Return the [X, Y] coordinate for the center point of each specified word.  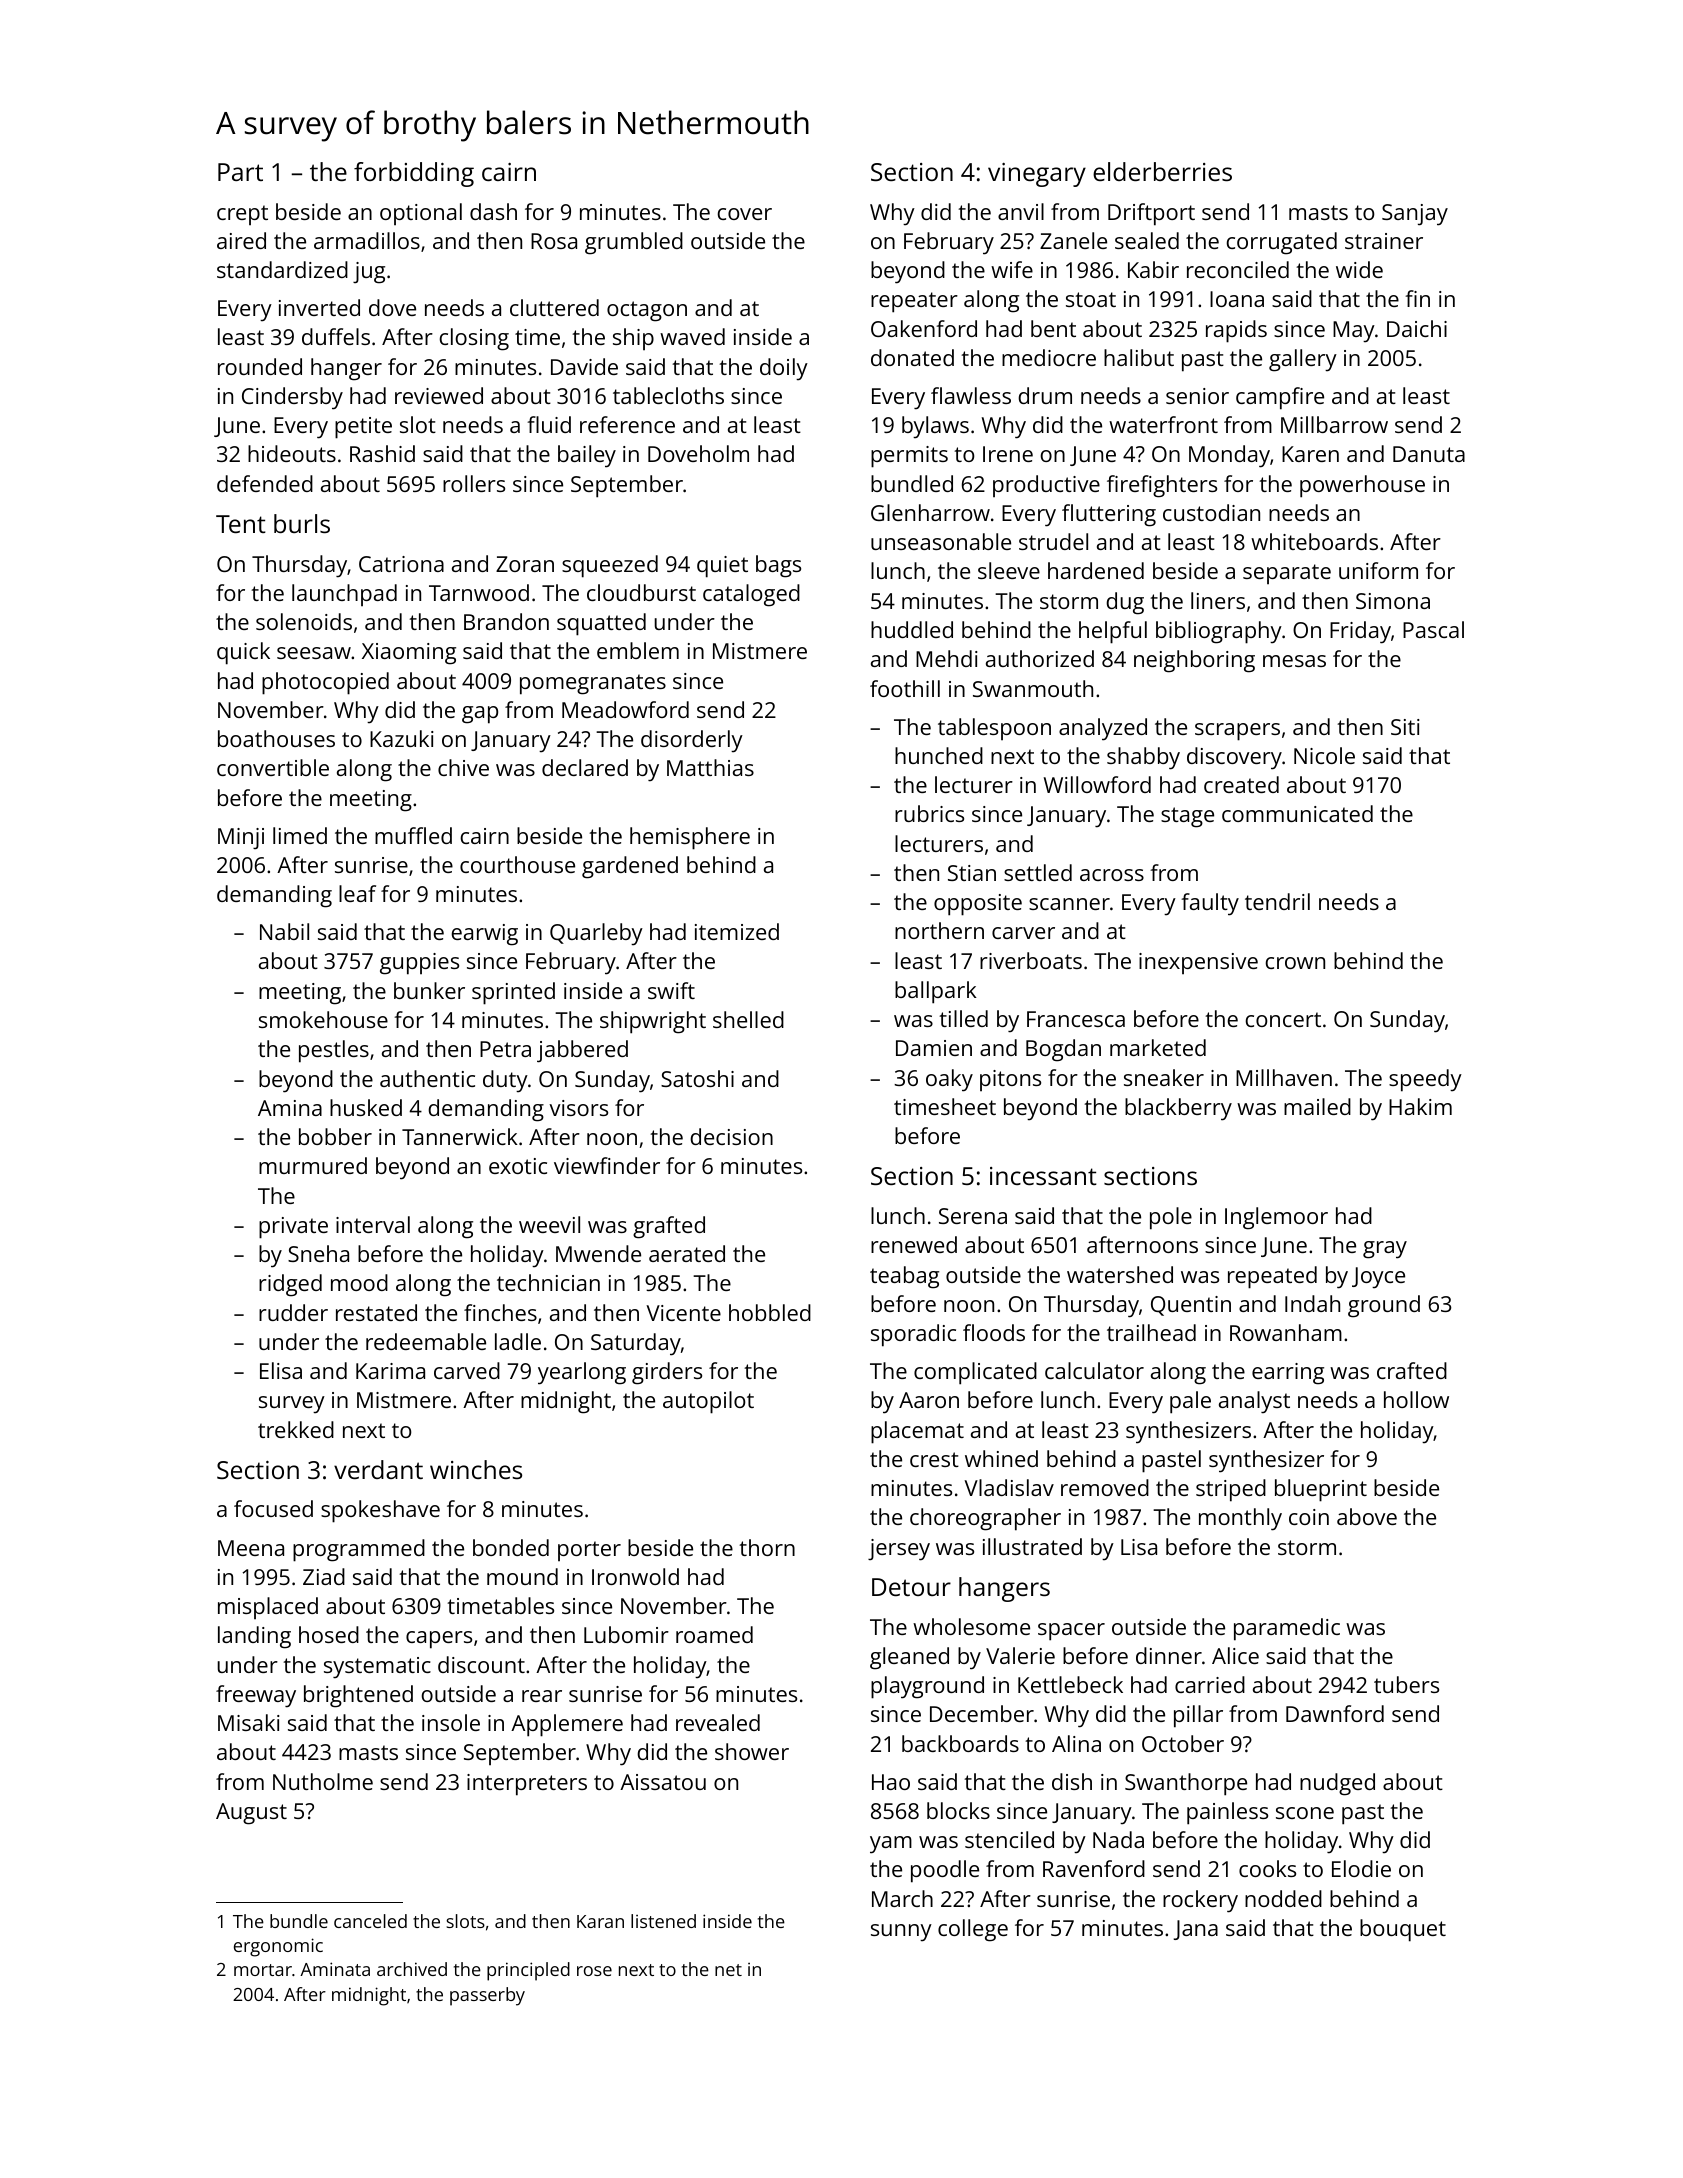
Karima [390, 1371]
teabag [904, 1277]
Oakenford [924, 328]
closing [474, 339]
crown [1295, 963]
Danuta [1429, 454]
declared [585, 767]
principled [528, 1971]
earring [1288, 1374]
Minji [241, 838]
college [973, 1930]
